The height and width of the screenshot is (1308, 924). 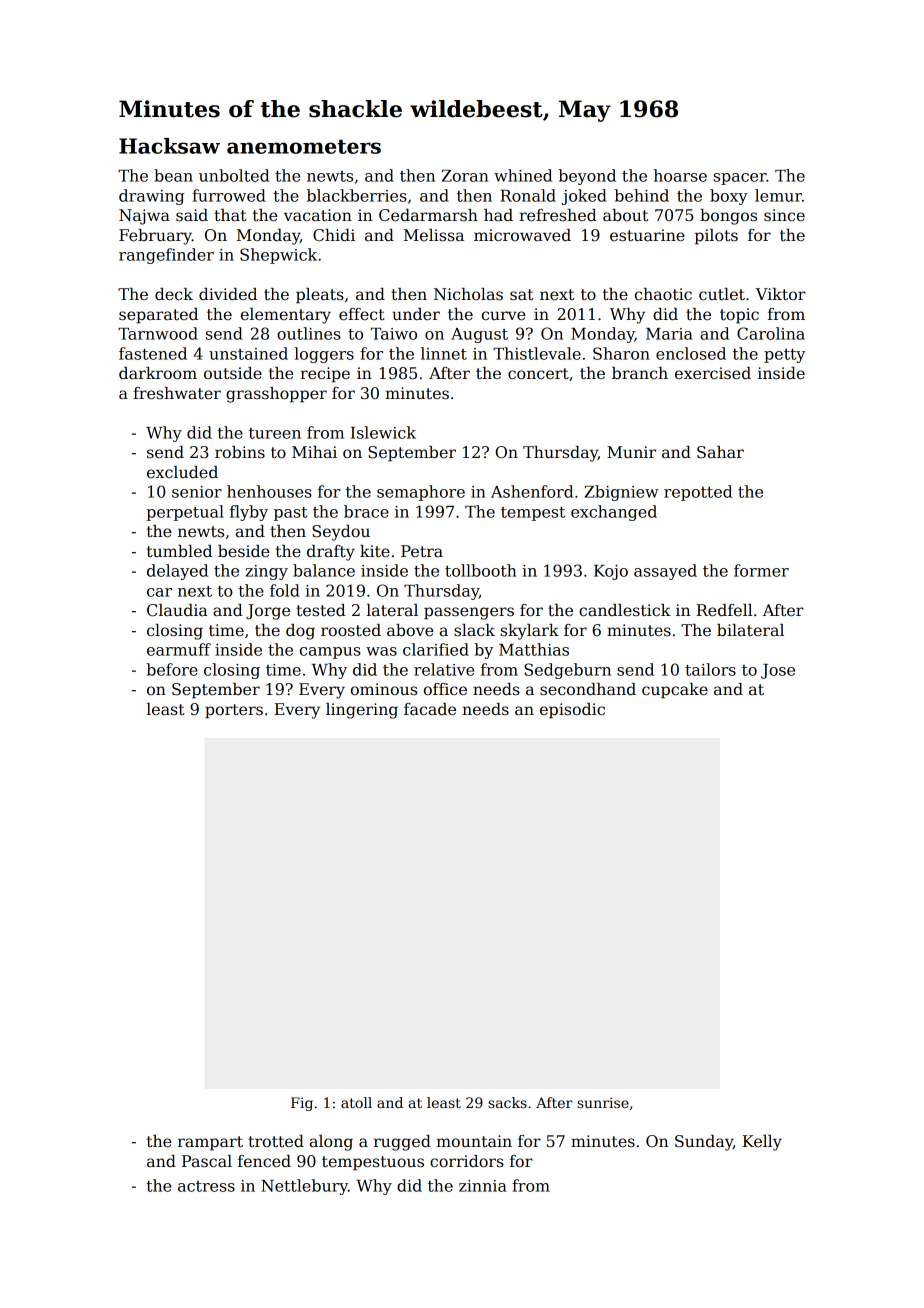 I want to click on porters, so click(x=234, y=711).
